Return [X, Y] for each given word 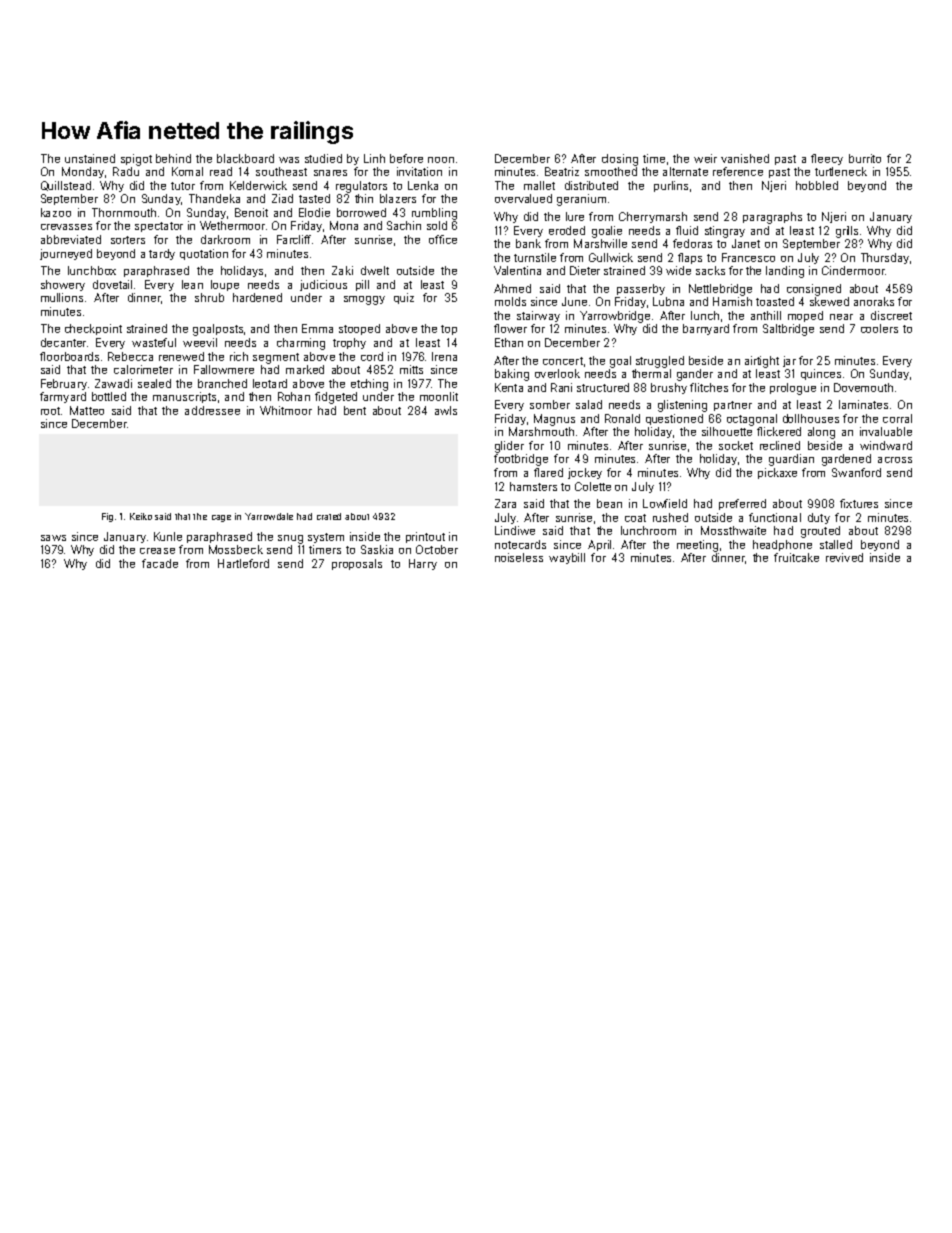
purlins [671, 186]
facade [160, 563]
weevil [200, 342]
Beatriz [562, 171]
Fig [107, 517]
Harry [423, 564]
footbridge [521, 460]
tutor [183, 186]
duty [819, 518]
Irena [444, 356]
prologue [793, 389]
